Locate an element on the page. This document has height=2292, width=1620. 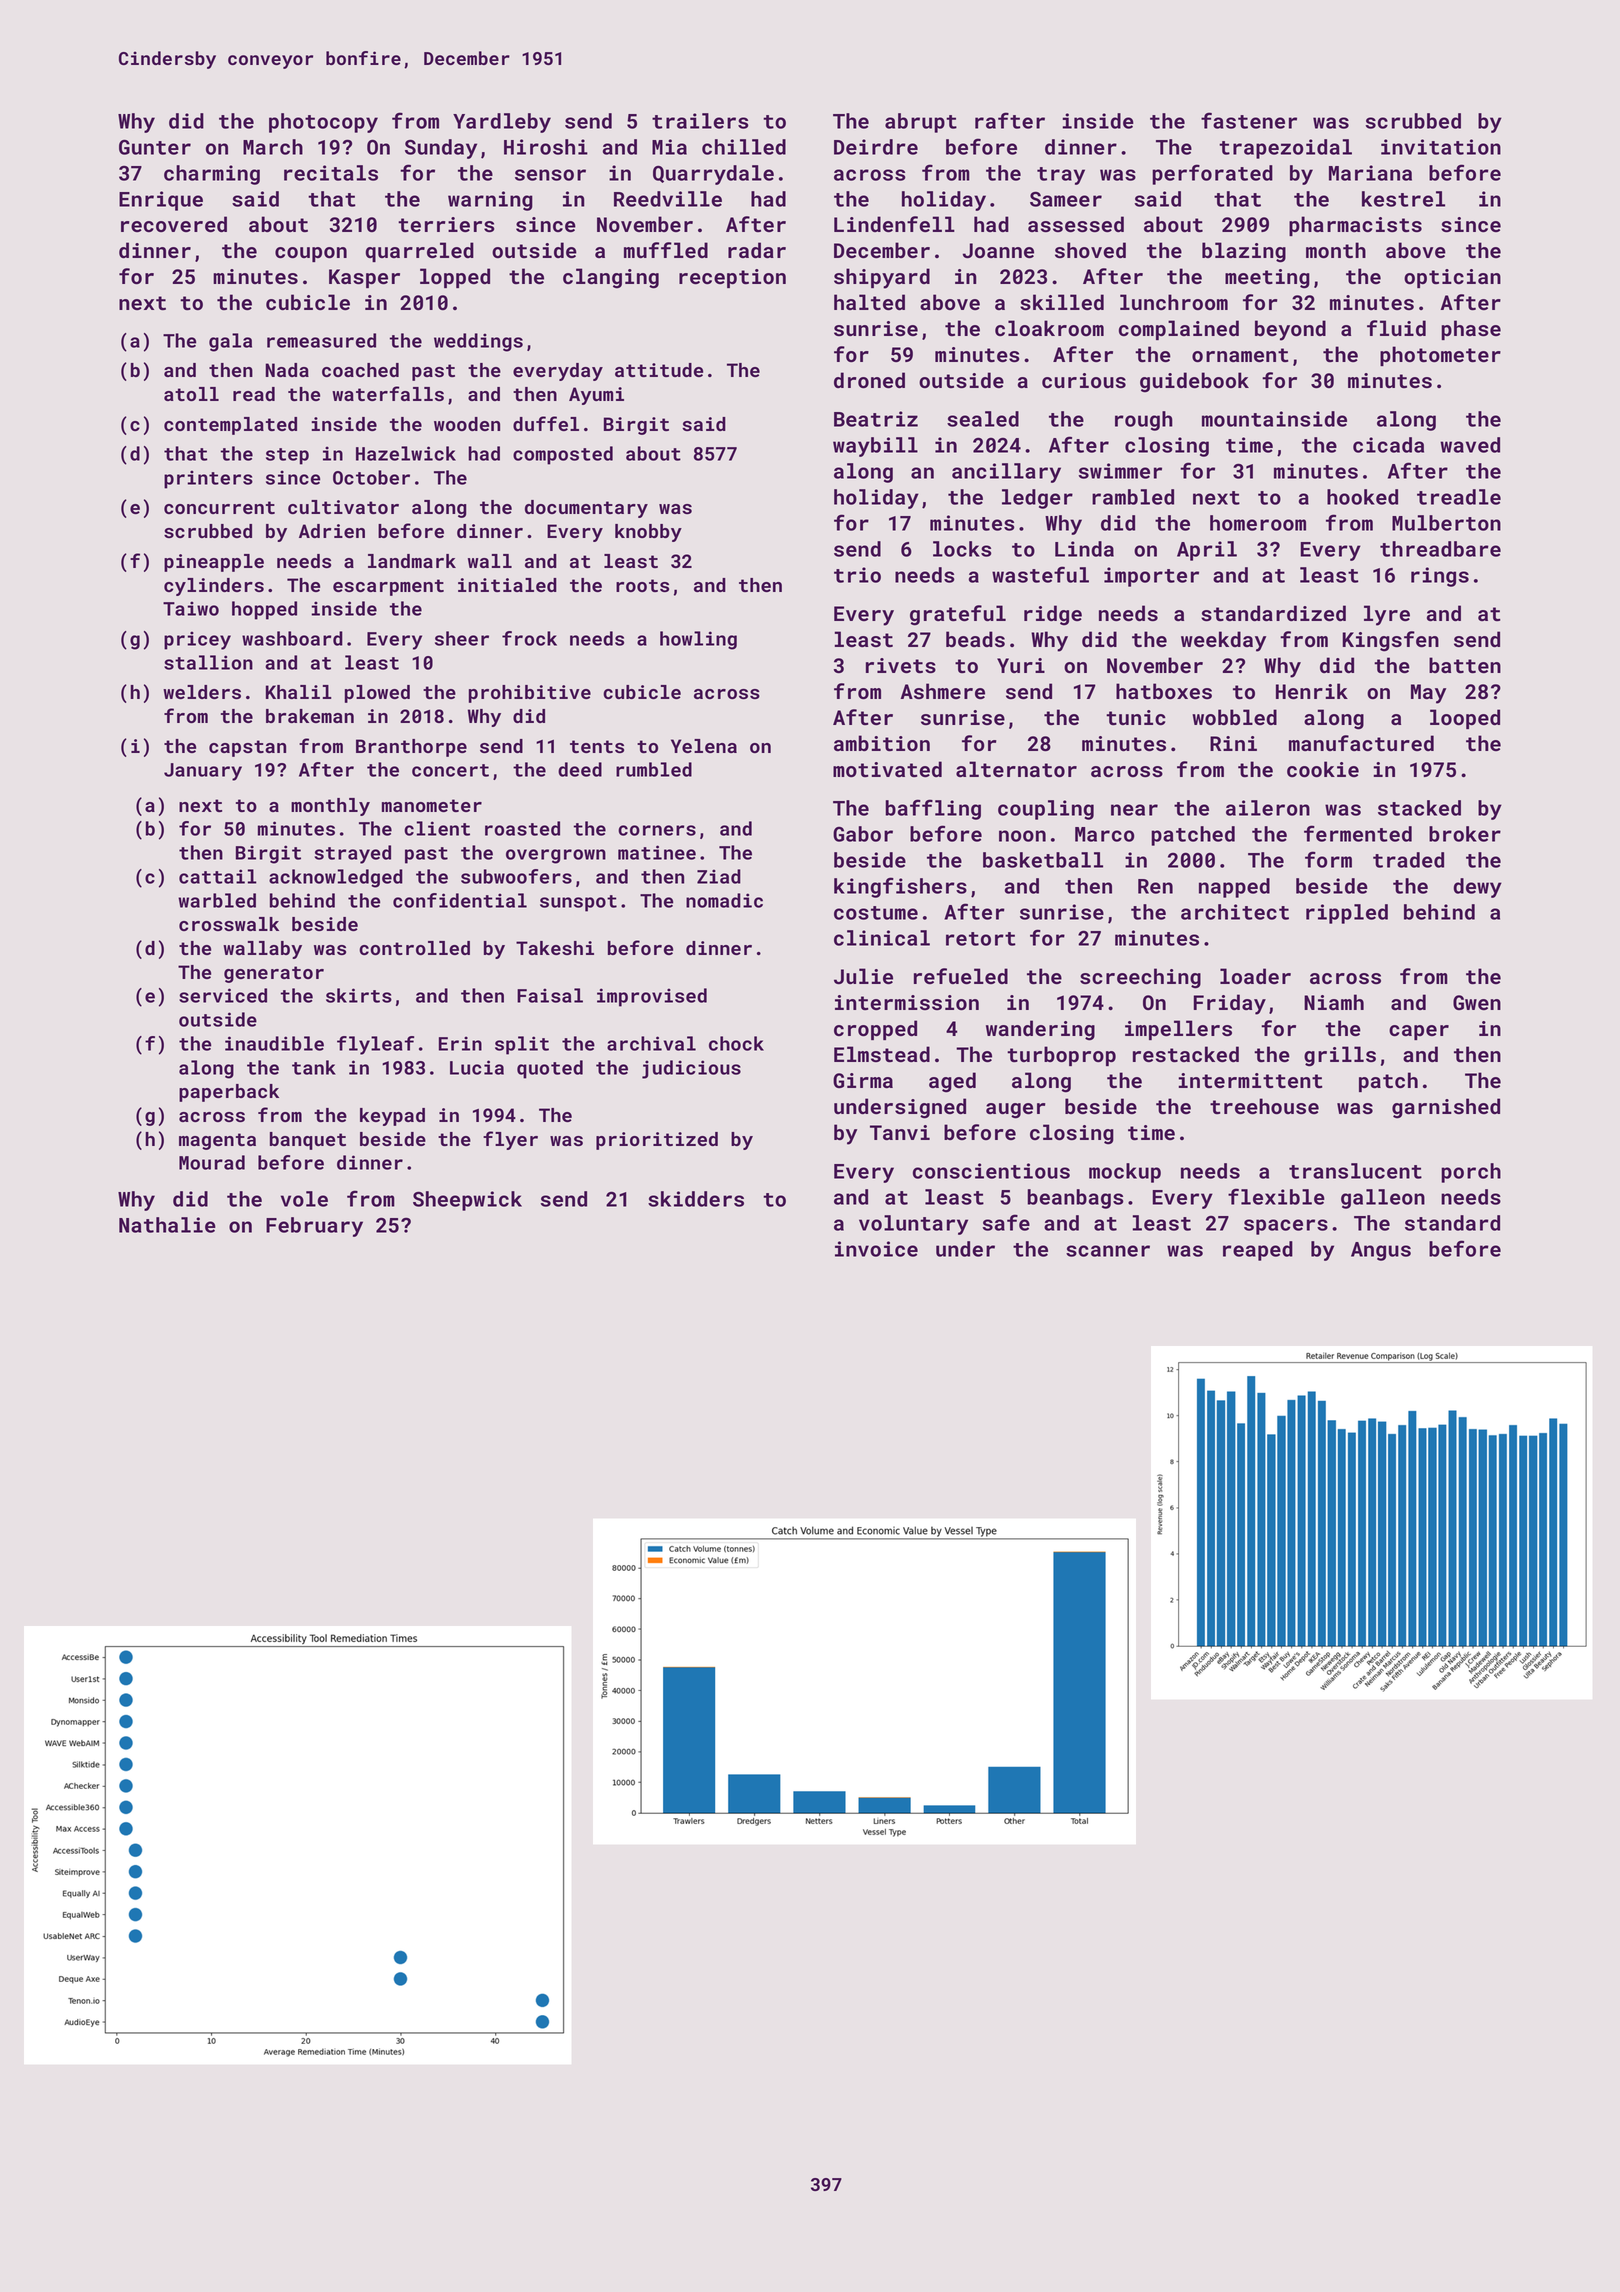
fastener is located at coordinates (1249, 120).
